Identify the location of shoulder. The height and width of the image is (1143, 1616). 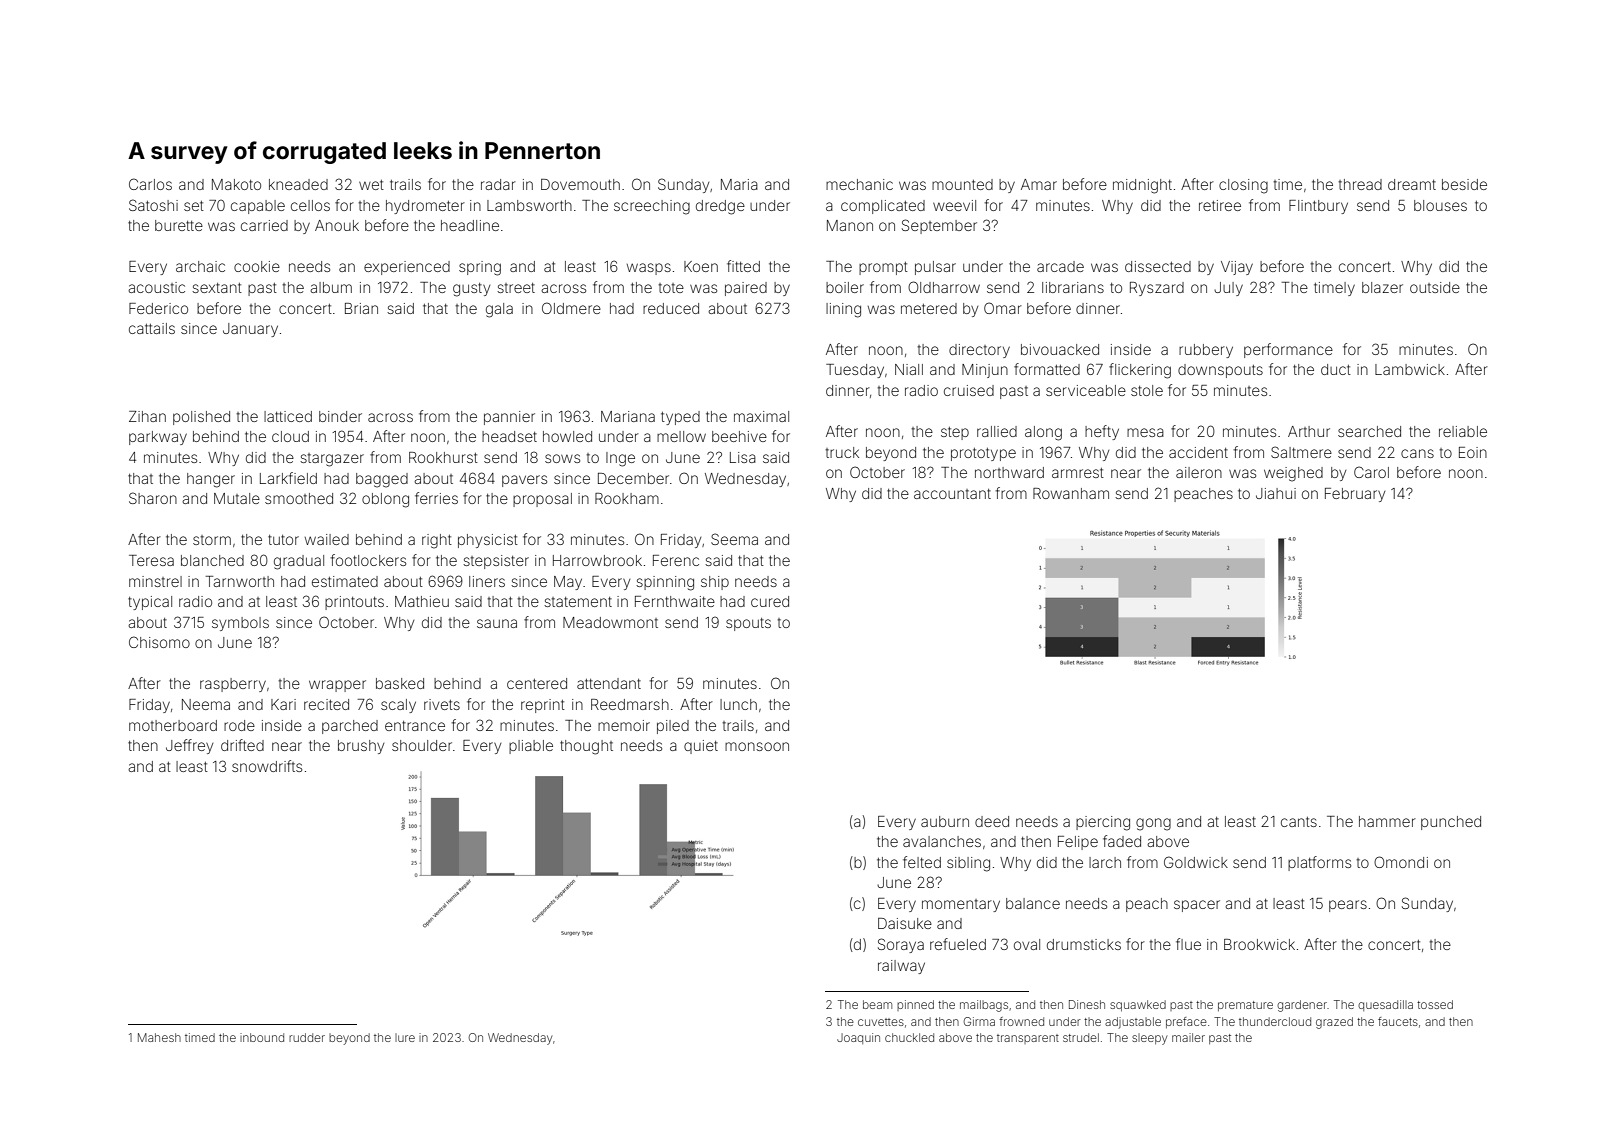
(422, 745).
